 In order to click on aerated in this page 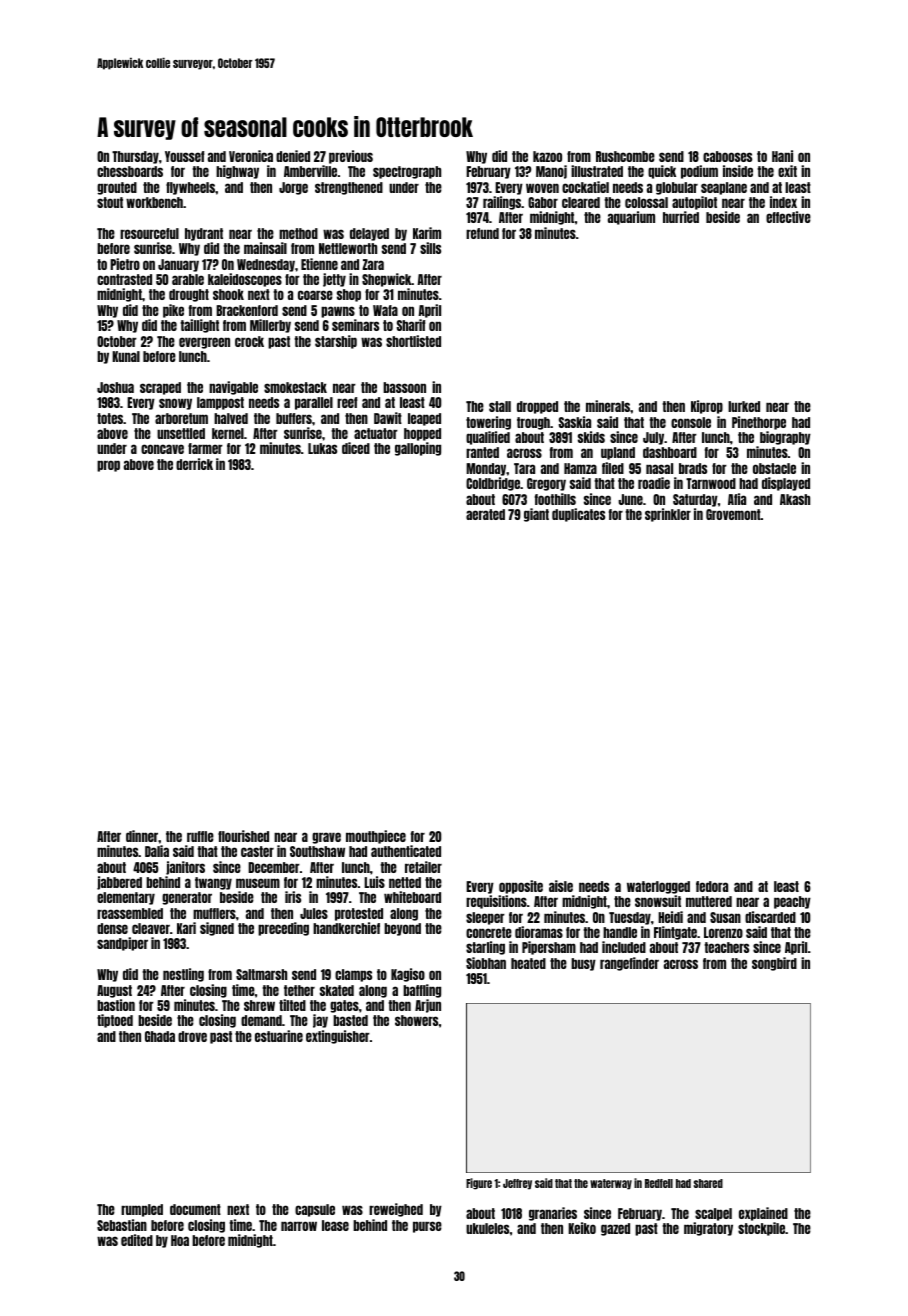, I will do `click(485, 514)`.
